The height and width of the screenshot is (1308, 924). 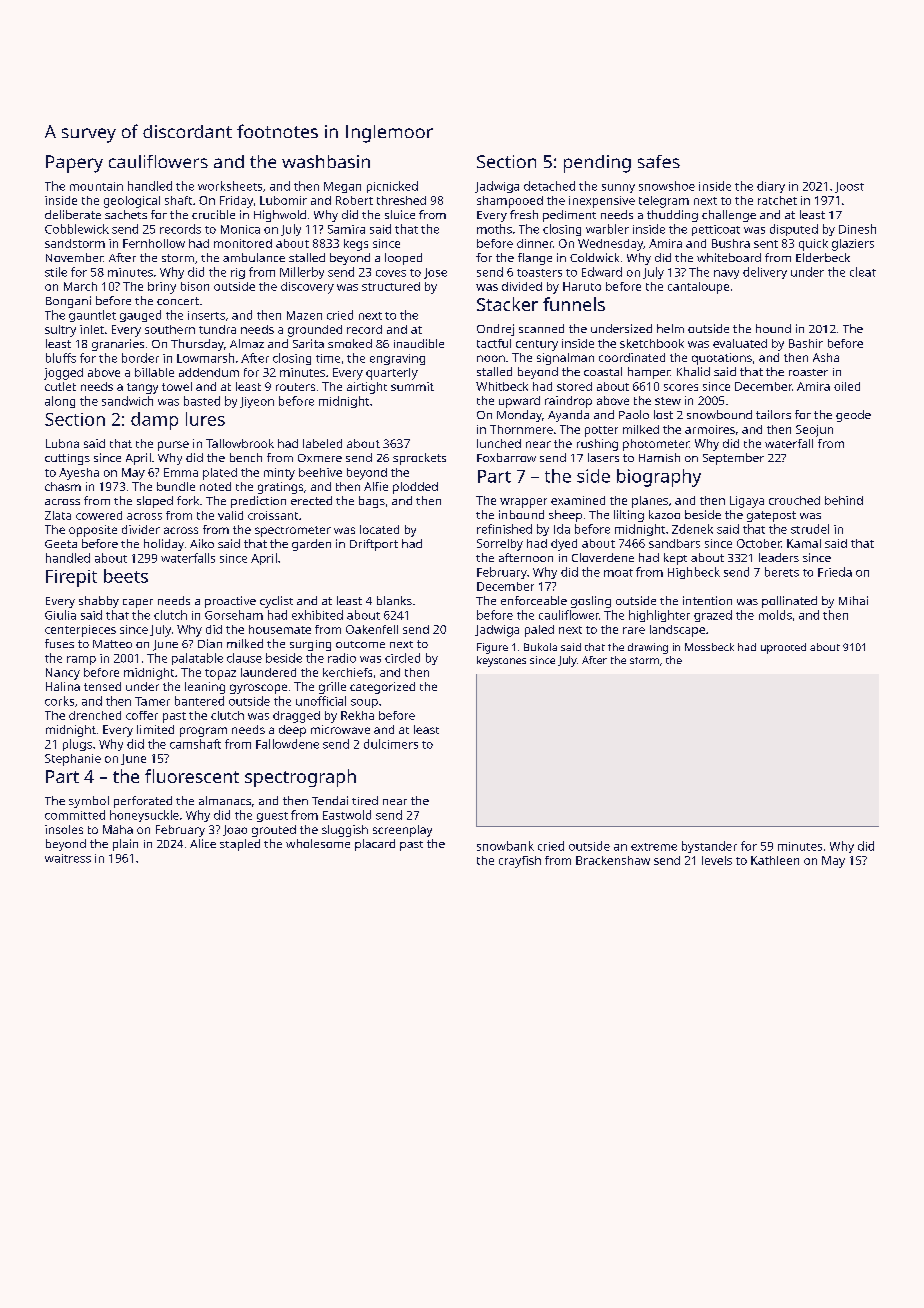 What do you see at coordinates (775, 860) in the screenshot?
I see `Kathleen` at bounding box center [775, 860].
